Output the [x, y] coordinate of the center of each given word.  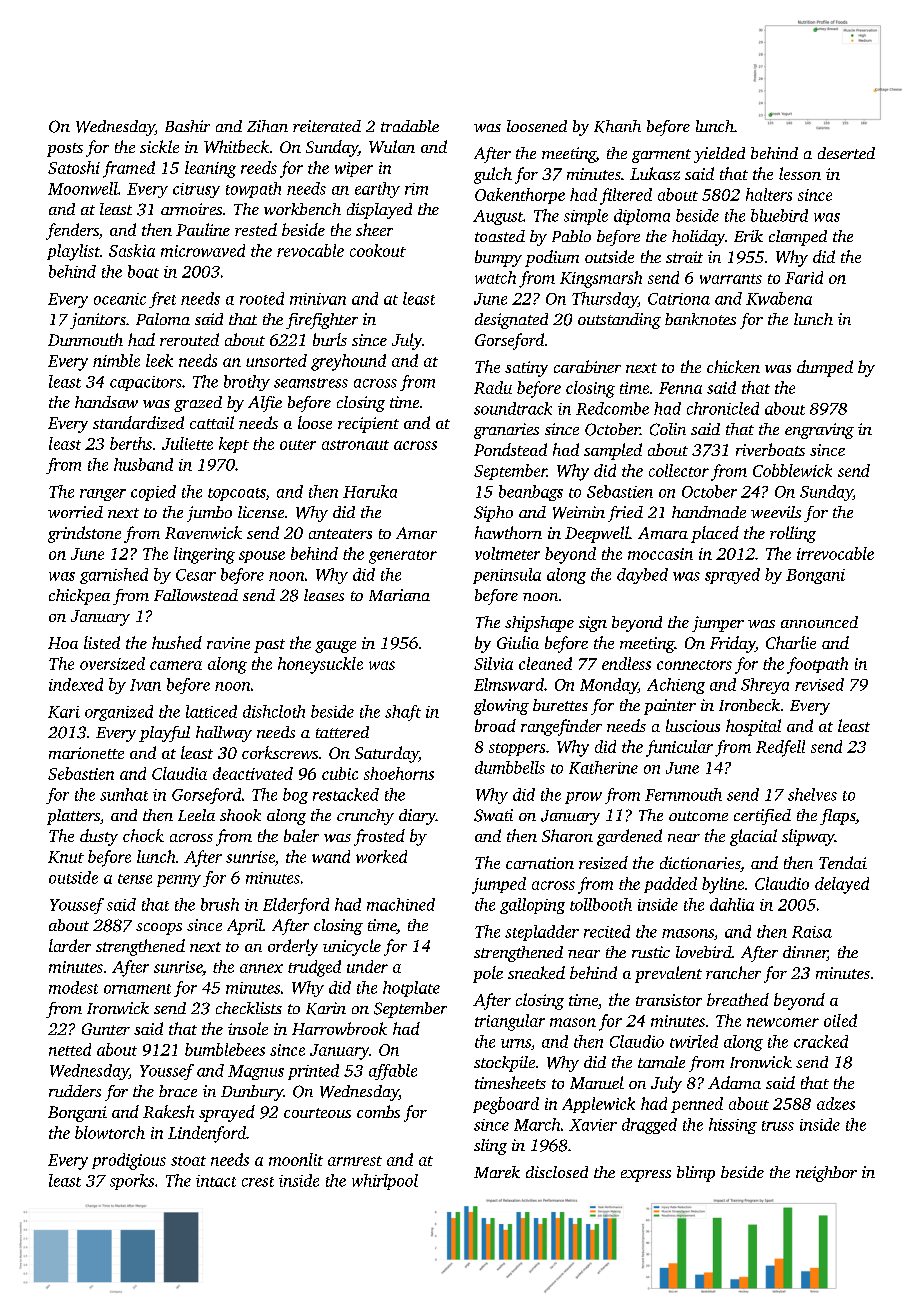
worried [75, 512]
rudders [75, 1091]
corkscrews [280, 752]
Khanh [617, 126]
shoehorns [399, 773]
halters [769, 194]
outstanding [619, 321]
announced [819, 622]
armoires [191, 209]
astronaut [355, 445]
